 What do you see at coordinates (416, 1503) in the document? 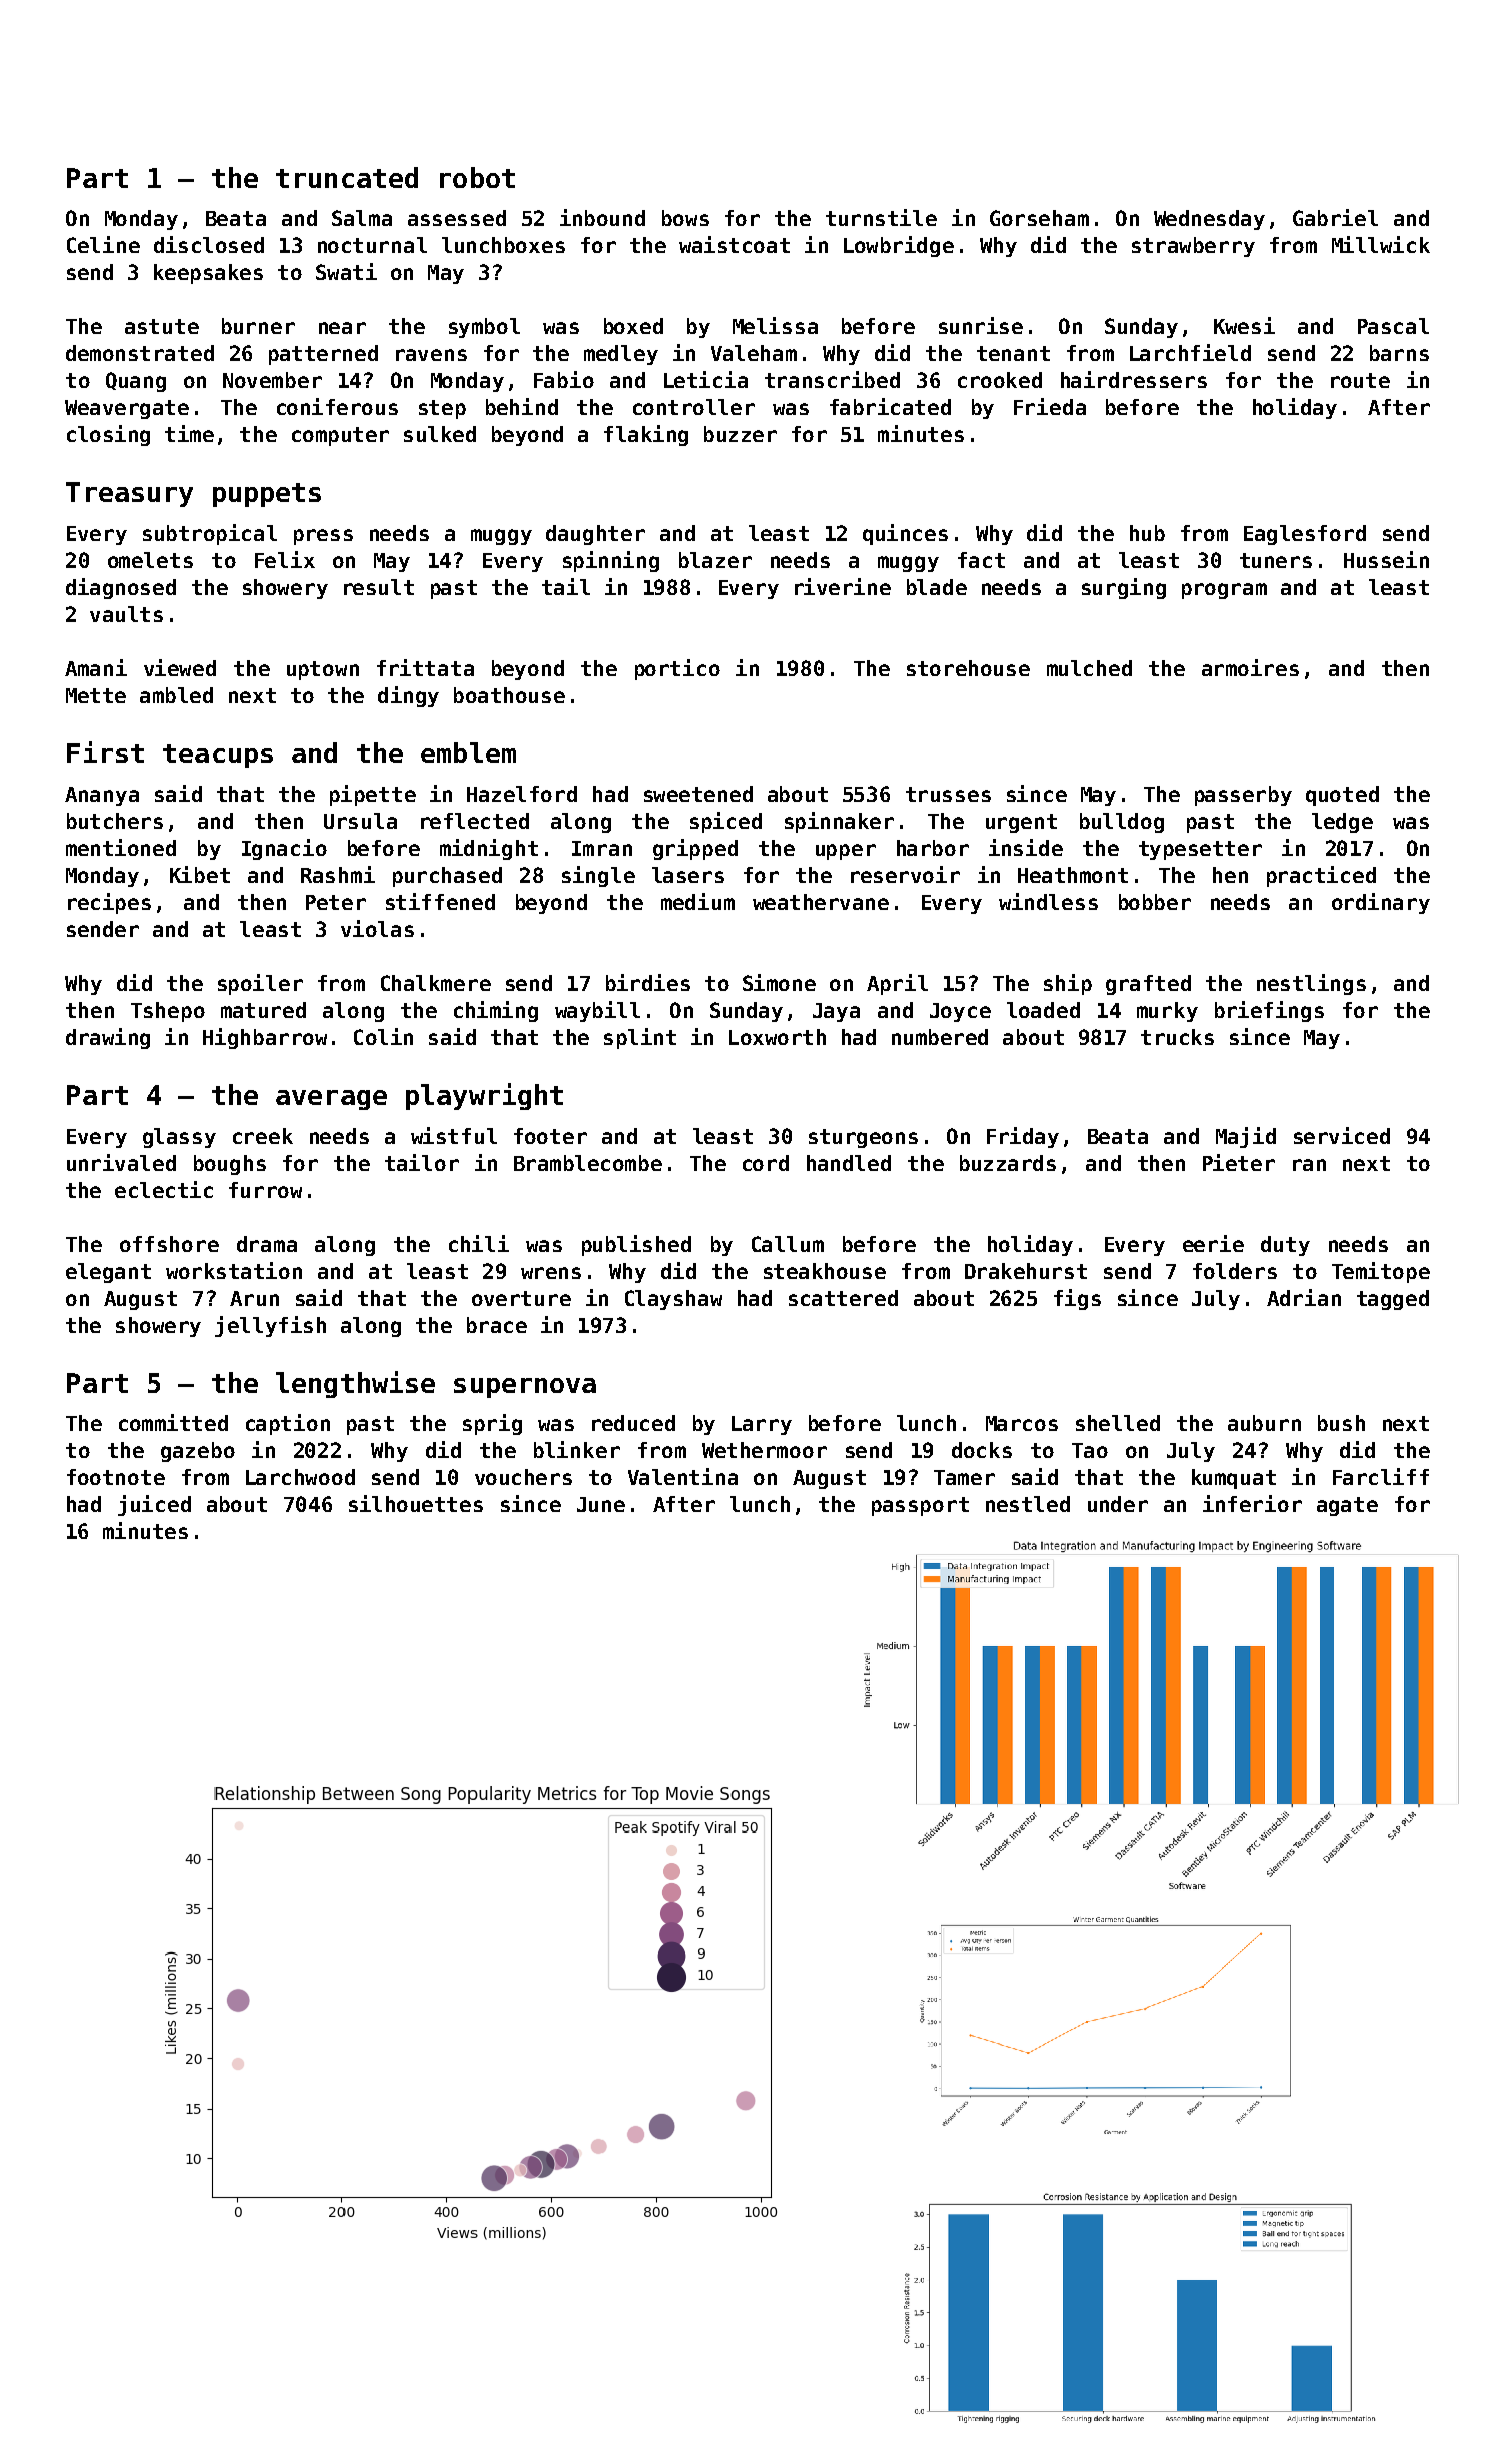
I see `silhouettes` at bounding box center [416, 1503].
